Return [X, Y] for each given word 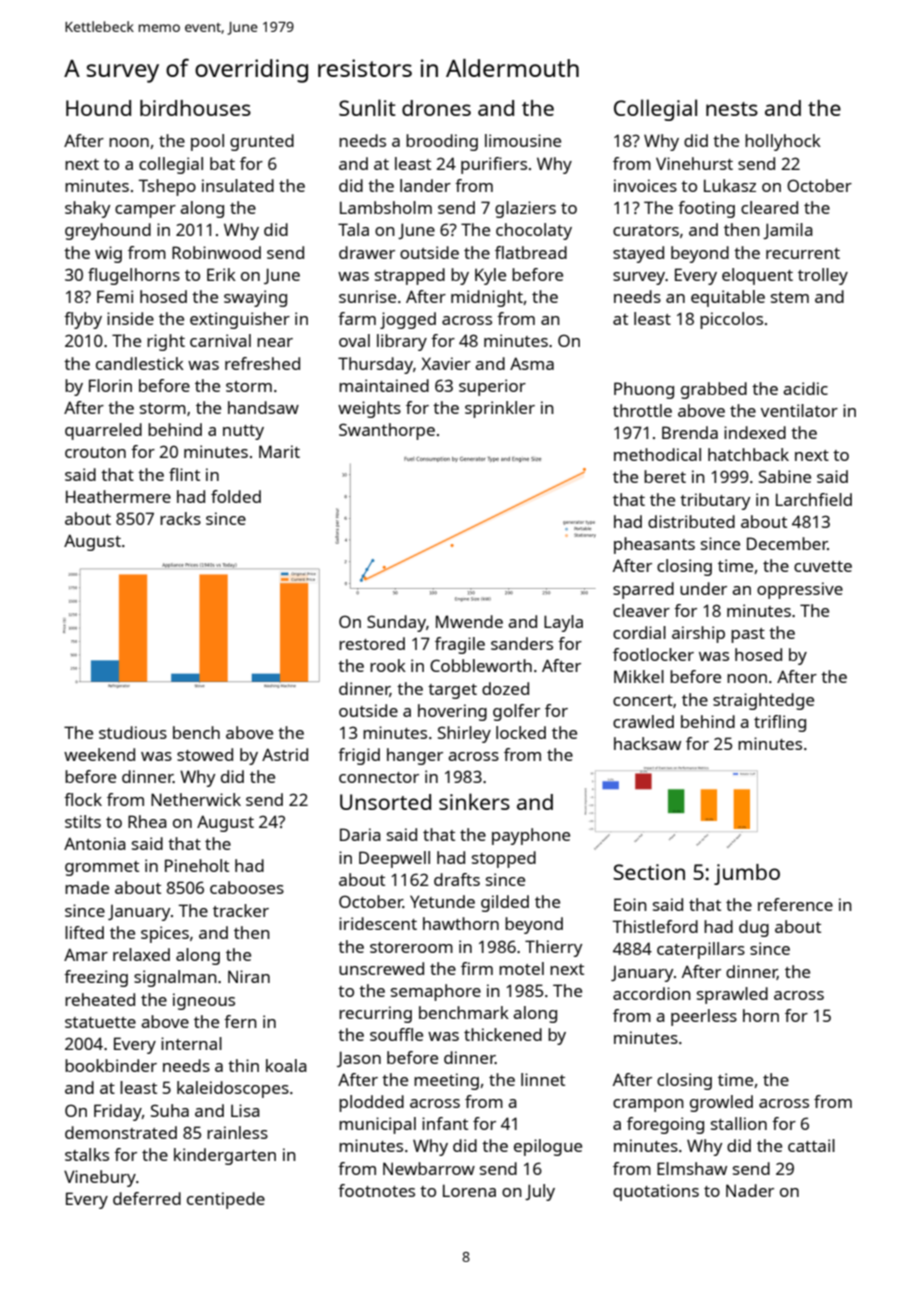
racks [180, 518]
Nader [750, 1190]
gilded [505, 903]
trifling [780, 723]
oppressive [800, 590]
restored [372, 643]
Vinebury [100, 1178]
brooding [442, 142]
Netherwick [196, 799]
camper [145, 211]
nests [732, 109]
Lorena [469, 1190]
